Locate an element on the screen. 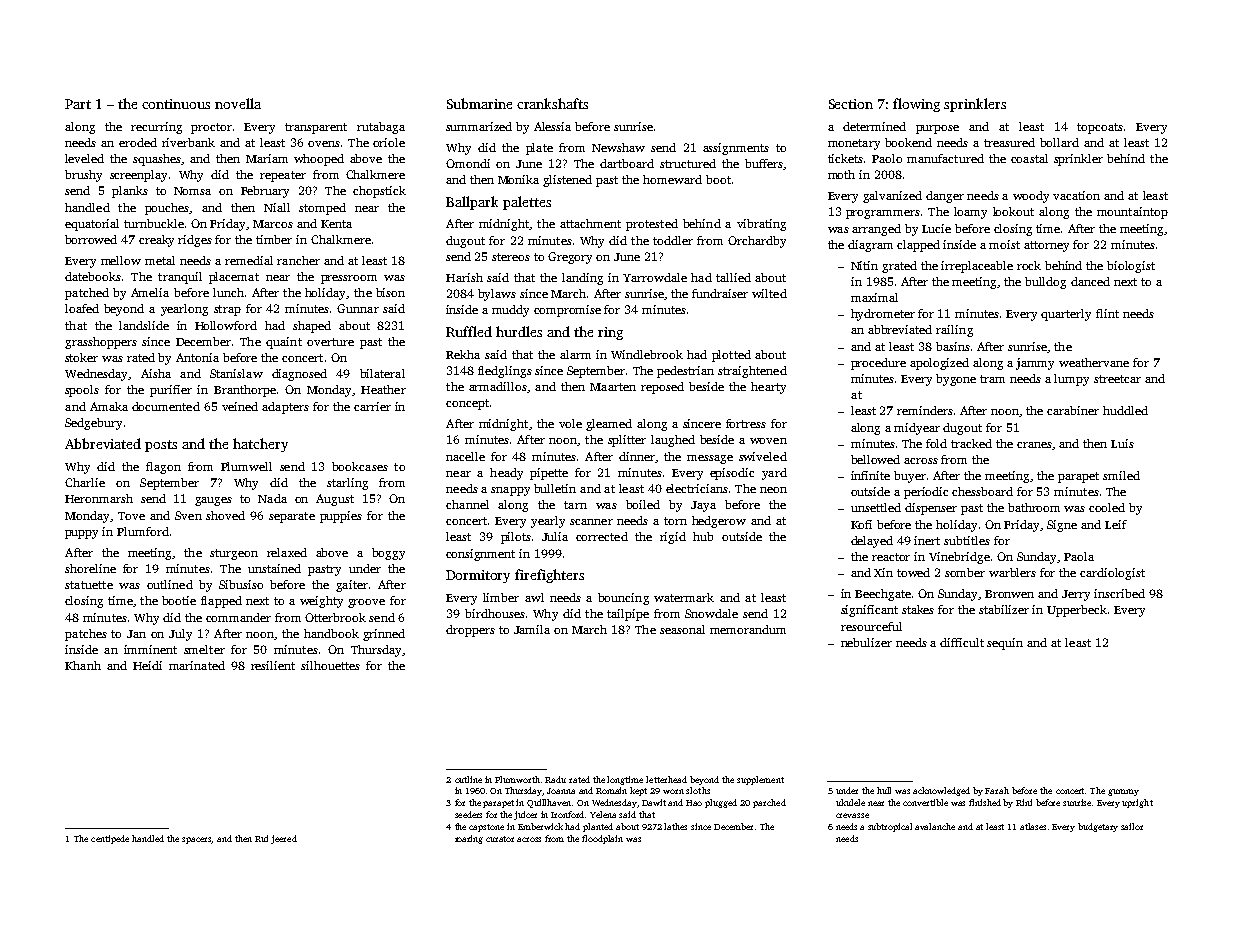 The height and width of the screenshot is (952, 1233). Plumworth is located at coordinates (517, 779).
